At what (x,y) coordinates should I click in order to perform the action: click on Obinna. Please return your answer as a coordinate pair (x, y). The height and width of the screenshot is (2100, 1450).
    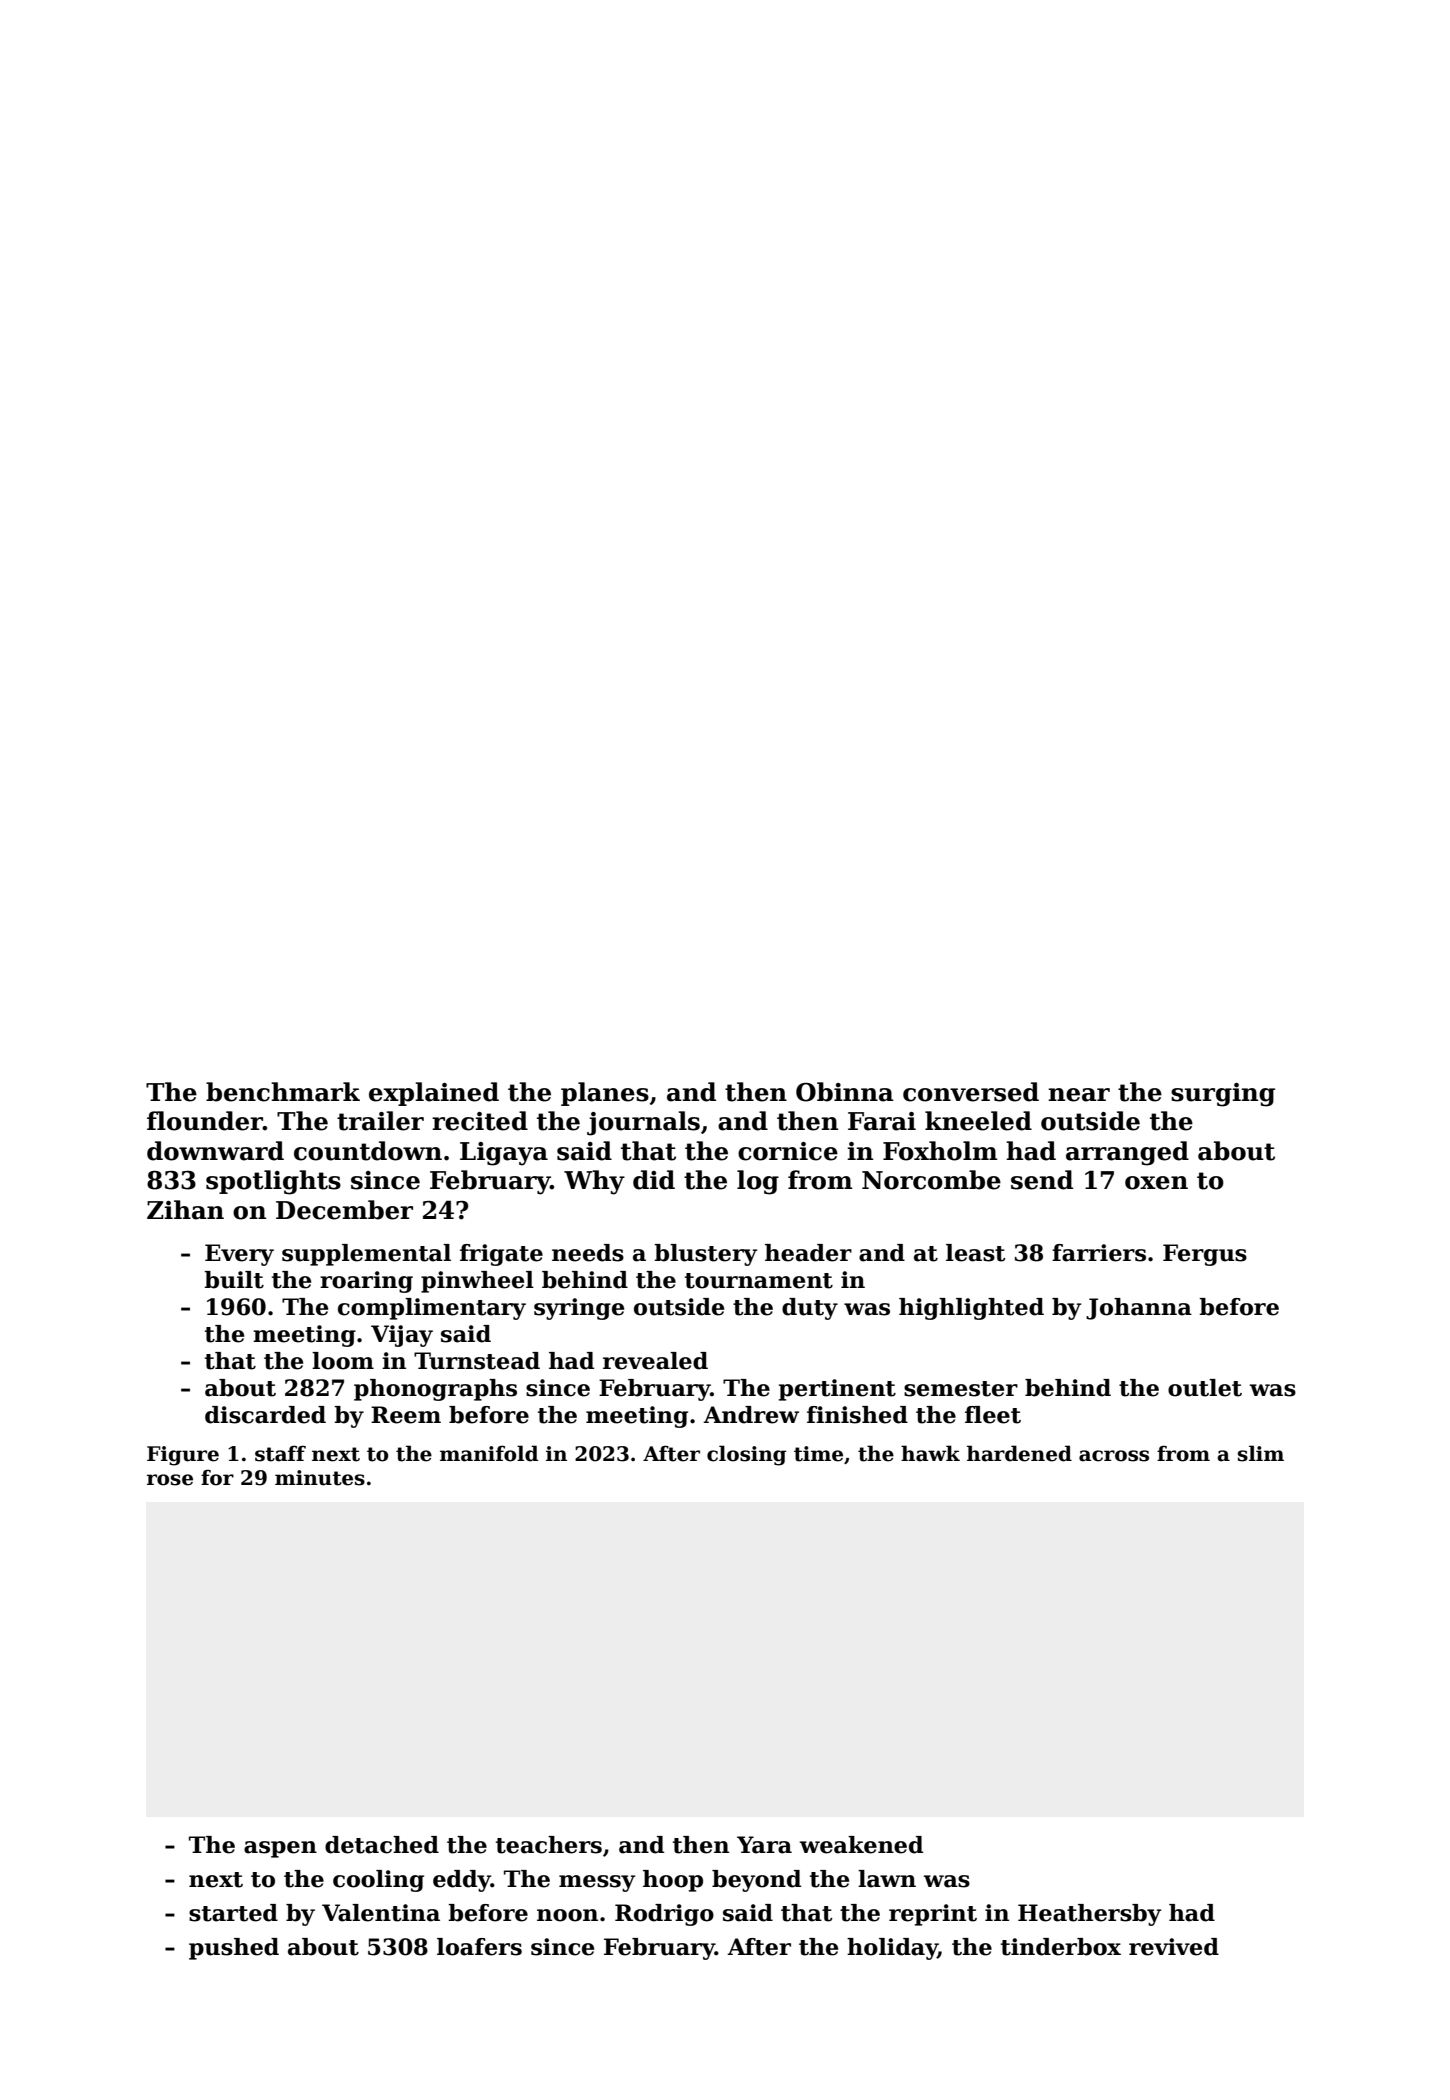
    Looking at the image, I should click on (845, 1092).
